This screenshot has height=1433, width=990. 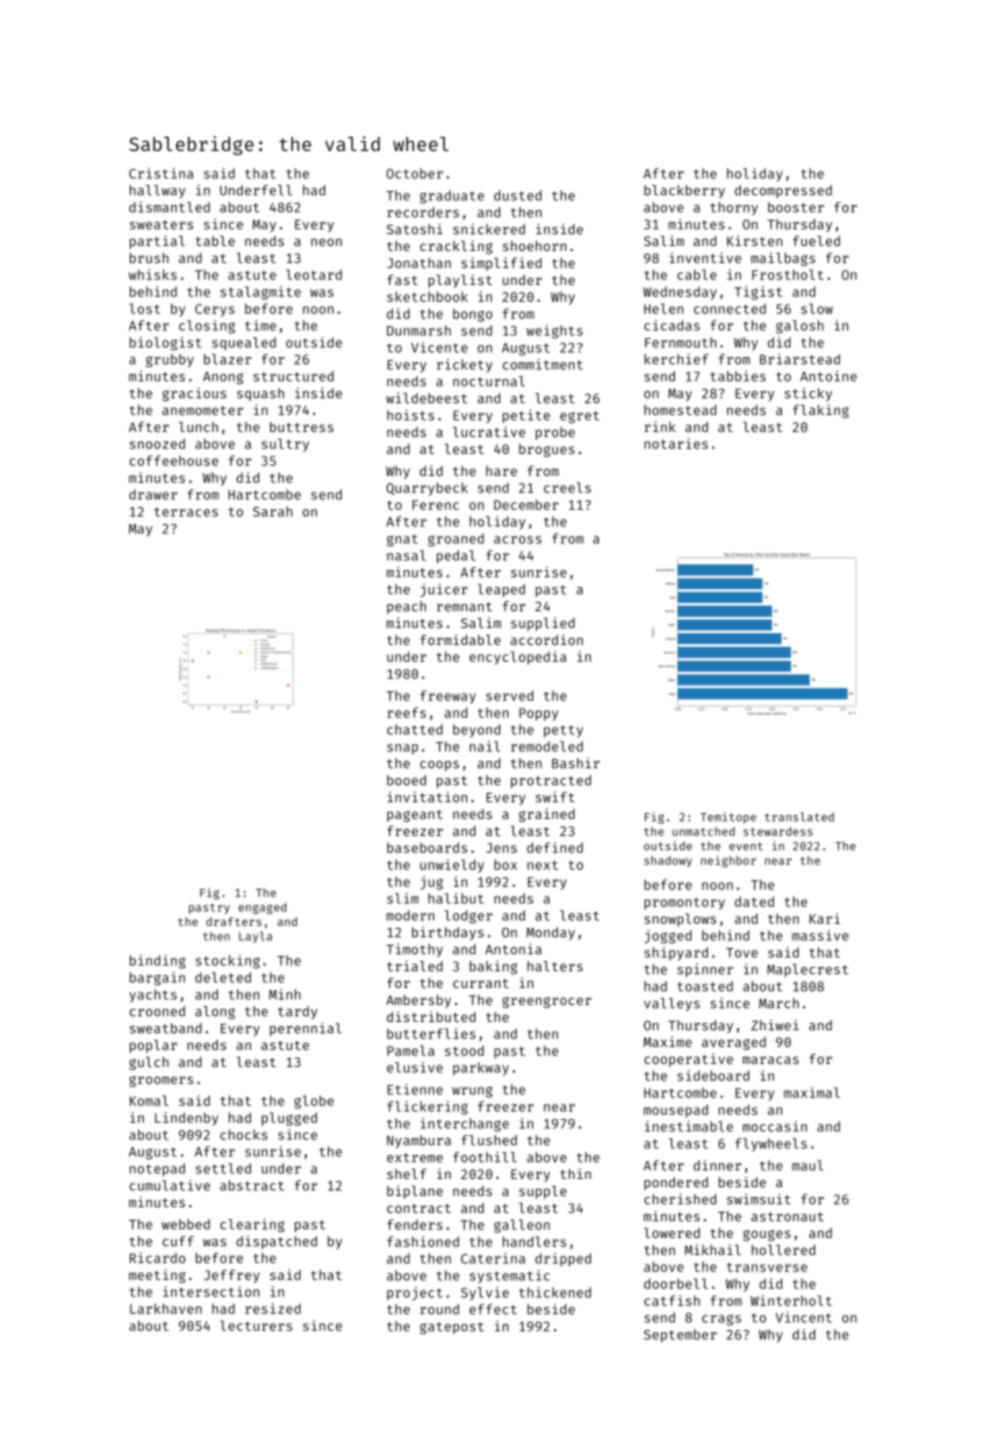 I want to click on Anong, so click(x=223, y=378).
